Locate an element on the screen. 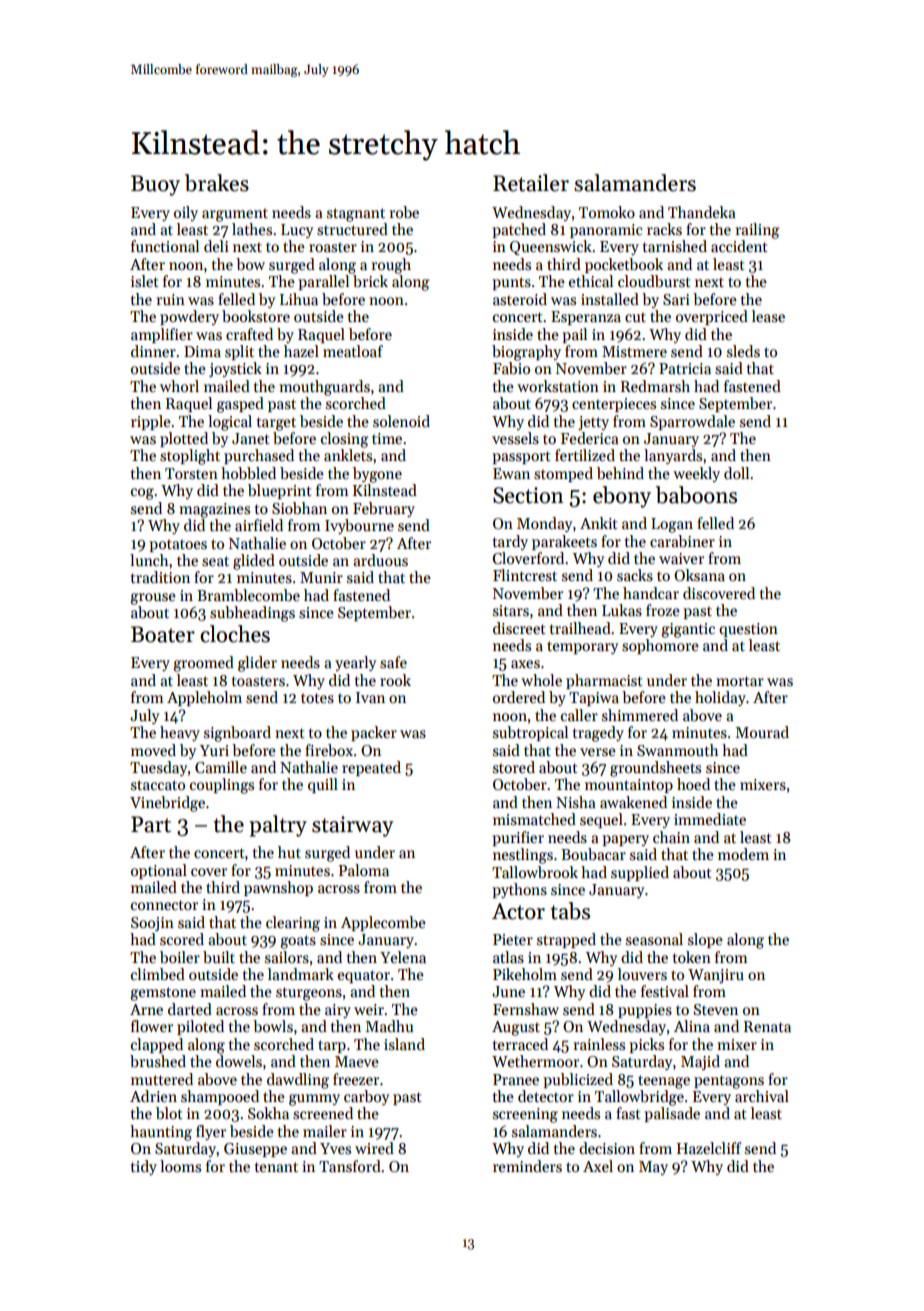 The width and height of the screenshot is (924, 1311). tidy is located at coordinates (144, 1167).
